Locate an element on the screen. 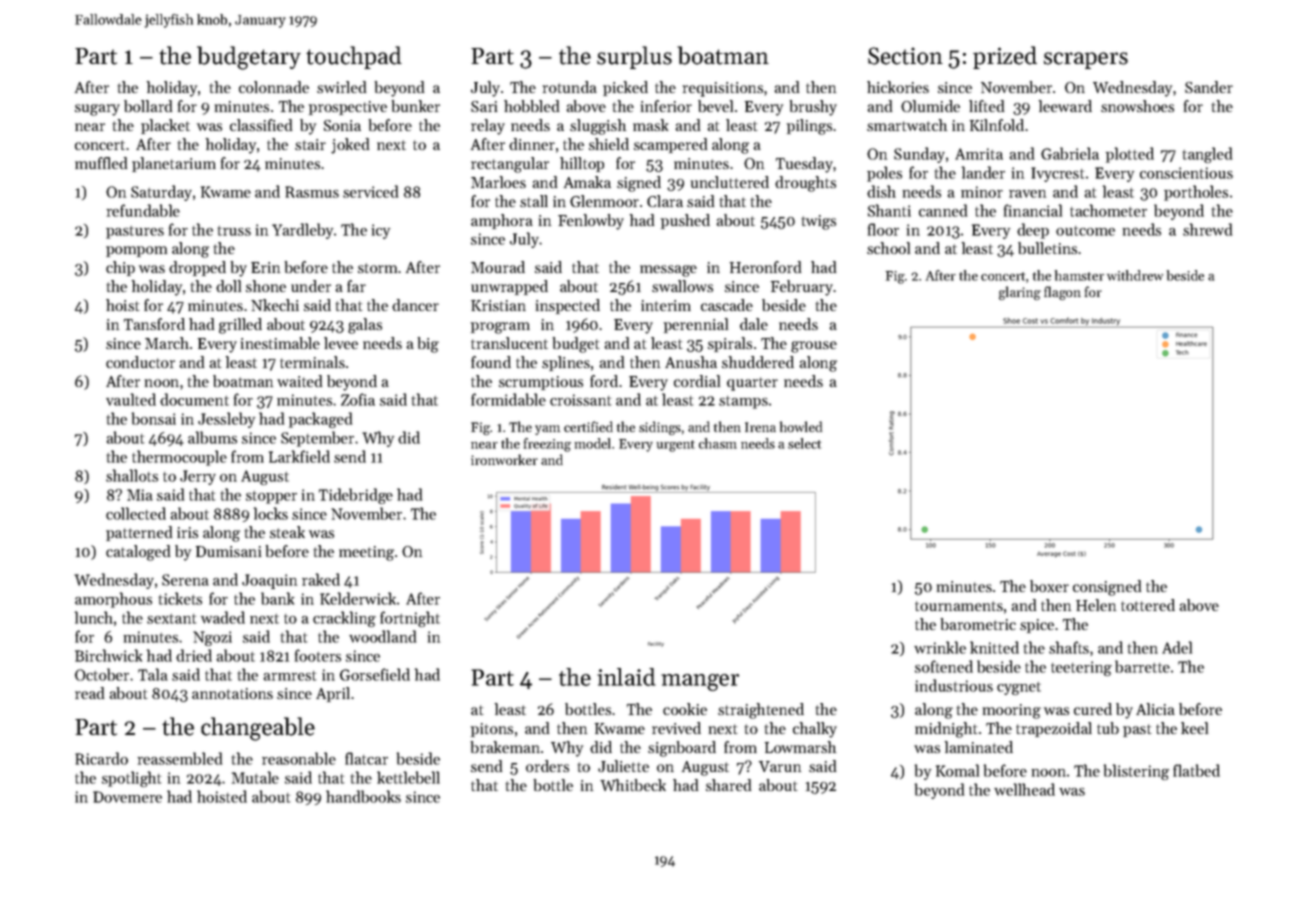 This screenshot has height=924, width=1308. select is located at coordinates (804, 443).
